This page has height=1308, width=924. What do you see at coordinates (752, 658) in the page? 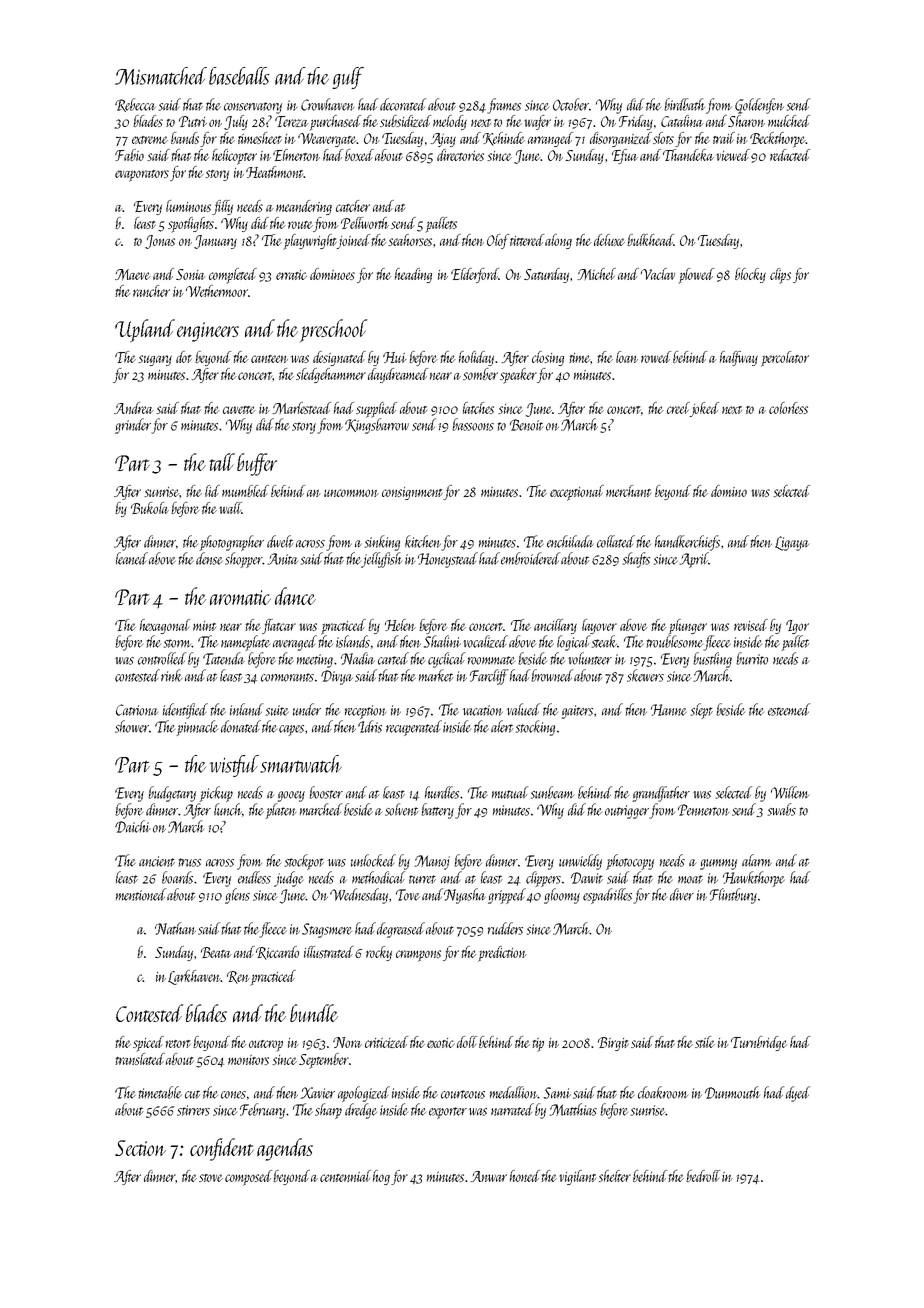
I see `burrito` at bounding box center [752, 658].
